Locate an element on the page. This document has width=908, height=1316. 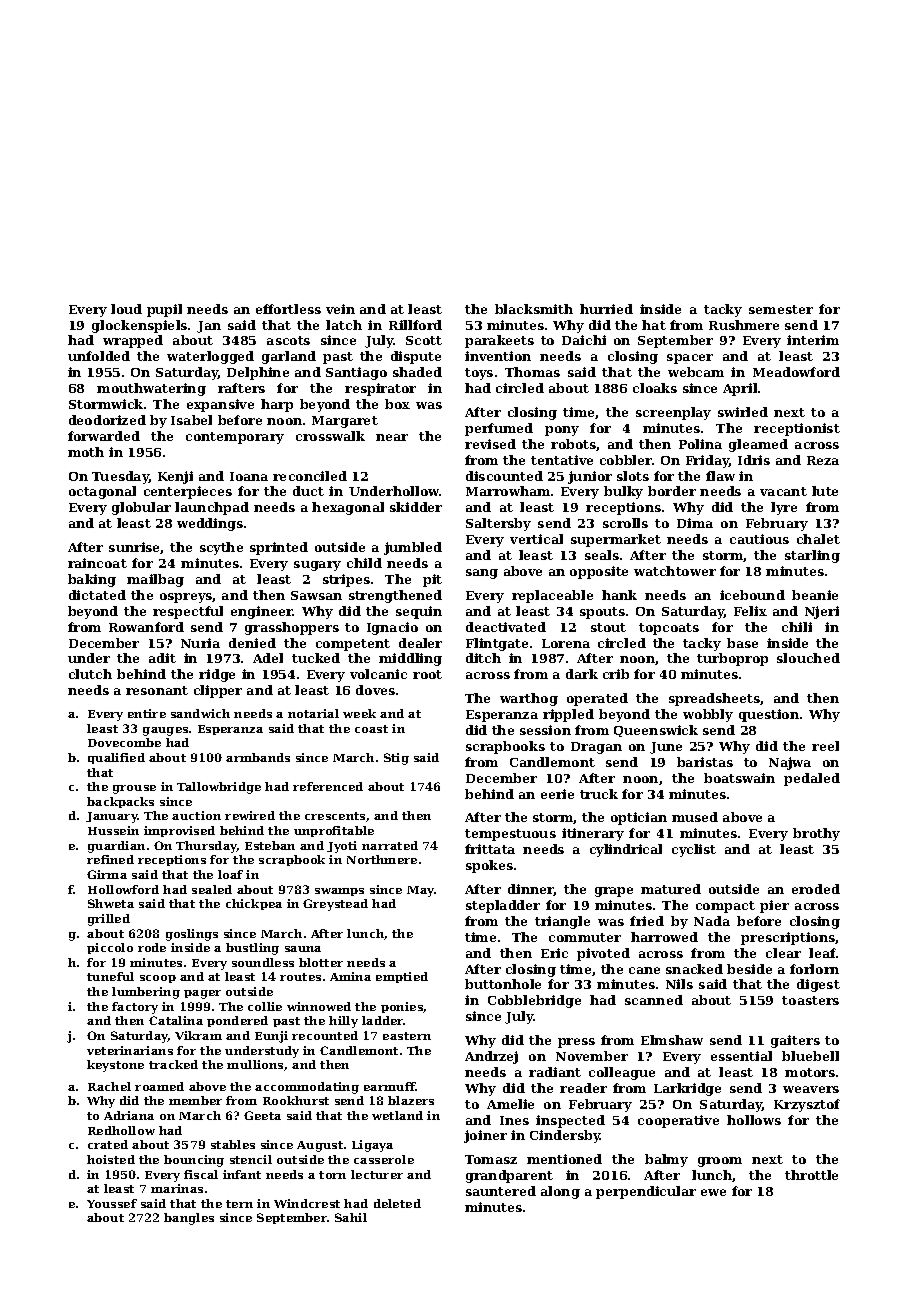
topcoats is located at coordinates (669, 629).
